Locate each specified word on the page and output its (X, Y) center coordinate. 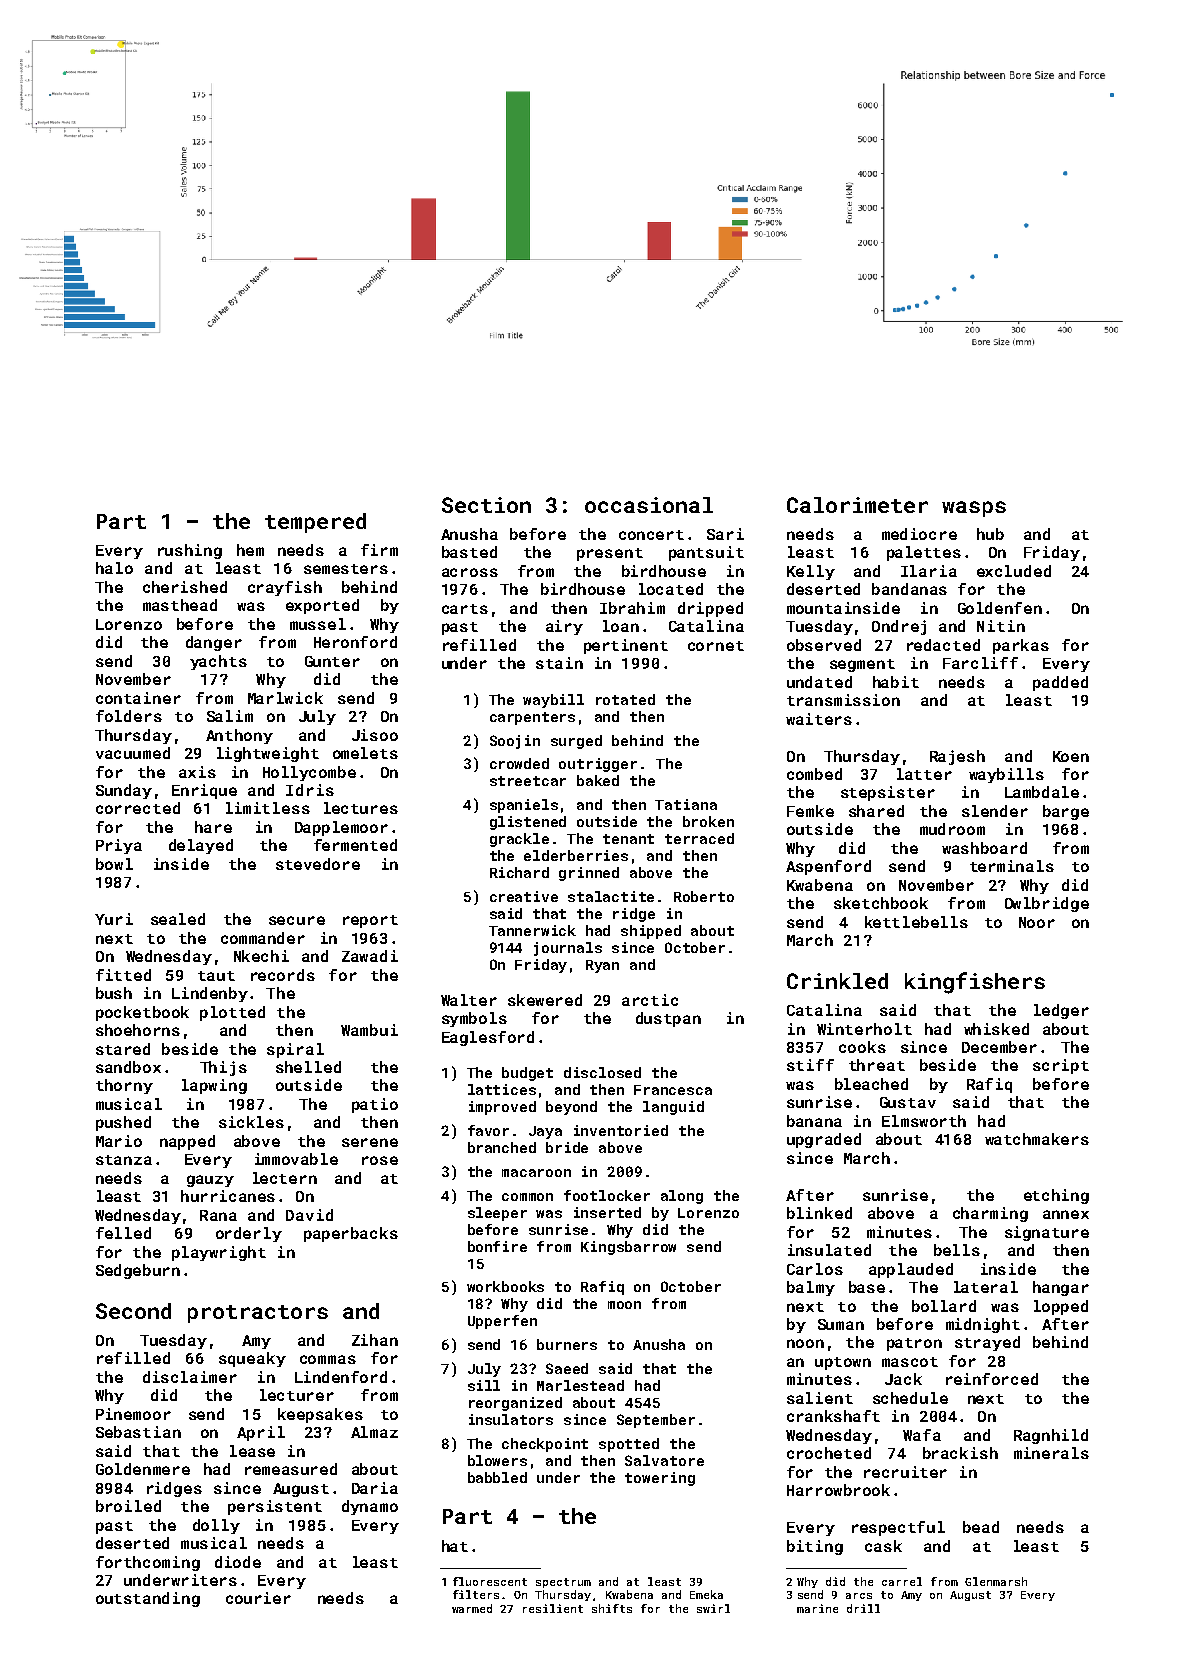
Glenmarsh (996, 1581)
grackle (519, 840)
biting (815, 1547)
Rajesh (957, 757)
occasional (649, 505)
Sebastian (138, 1432)
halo (114, 568)
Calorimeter (857, 505)
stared (123, 1049)
